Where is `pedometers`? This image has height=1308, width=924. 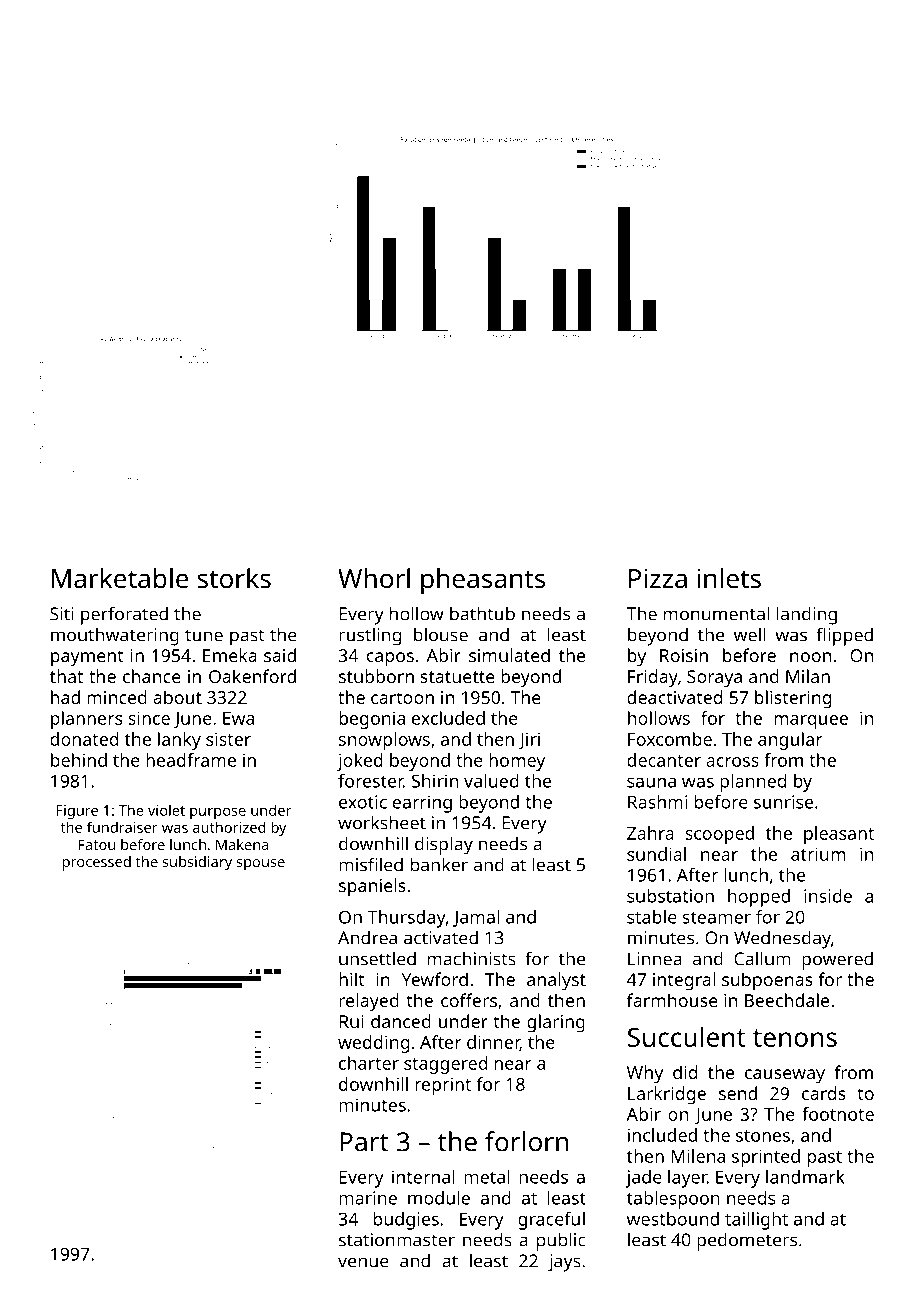
pedometers is located at coordinates (747, 1241).
